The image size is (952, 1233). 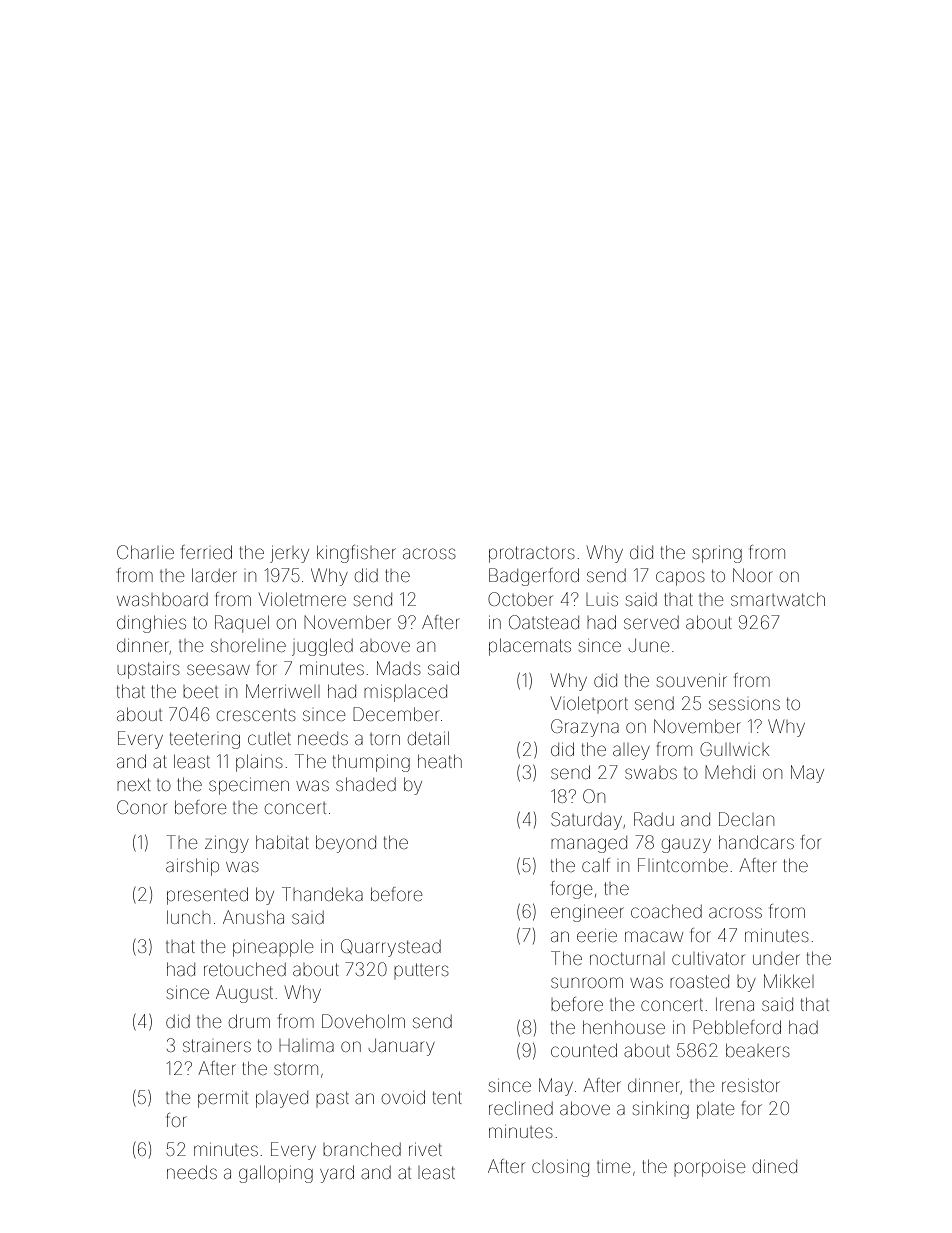 I want to click on heath, so click(x=440, y=761).
